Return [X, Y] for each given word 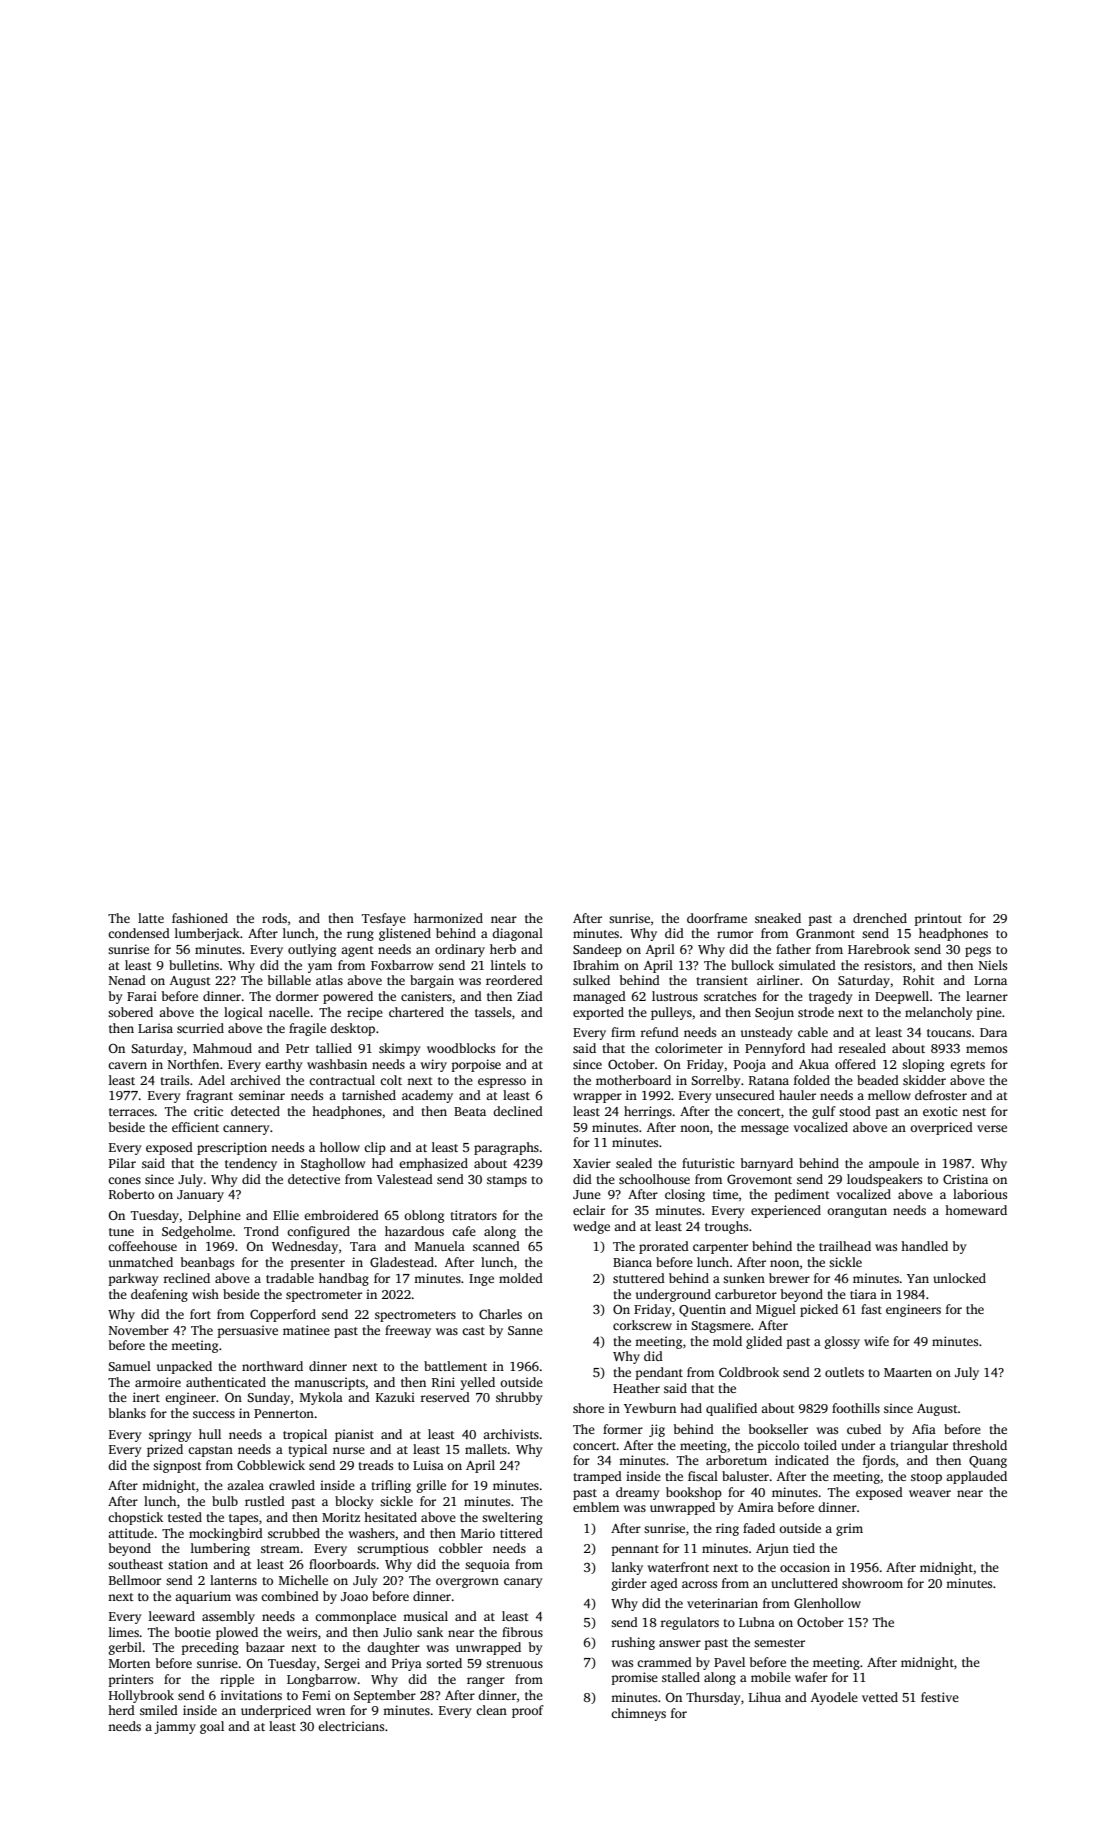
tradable [290, 1278]
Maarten [908, 1372]
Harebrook [879, 949]
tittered [521, 1533]
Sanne [525, 1330]
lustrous [675, 996]
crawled [292, 1485]
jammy [175, 1727]
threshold [980, 1445]
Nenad [127, 980]
